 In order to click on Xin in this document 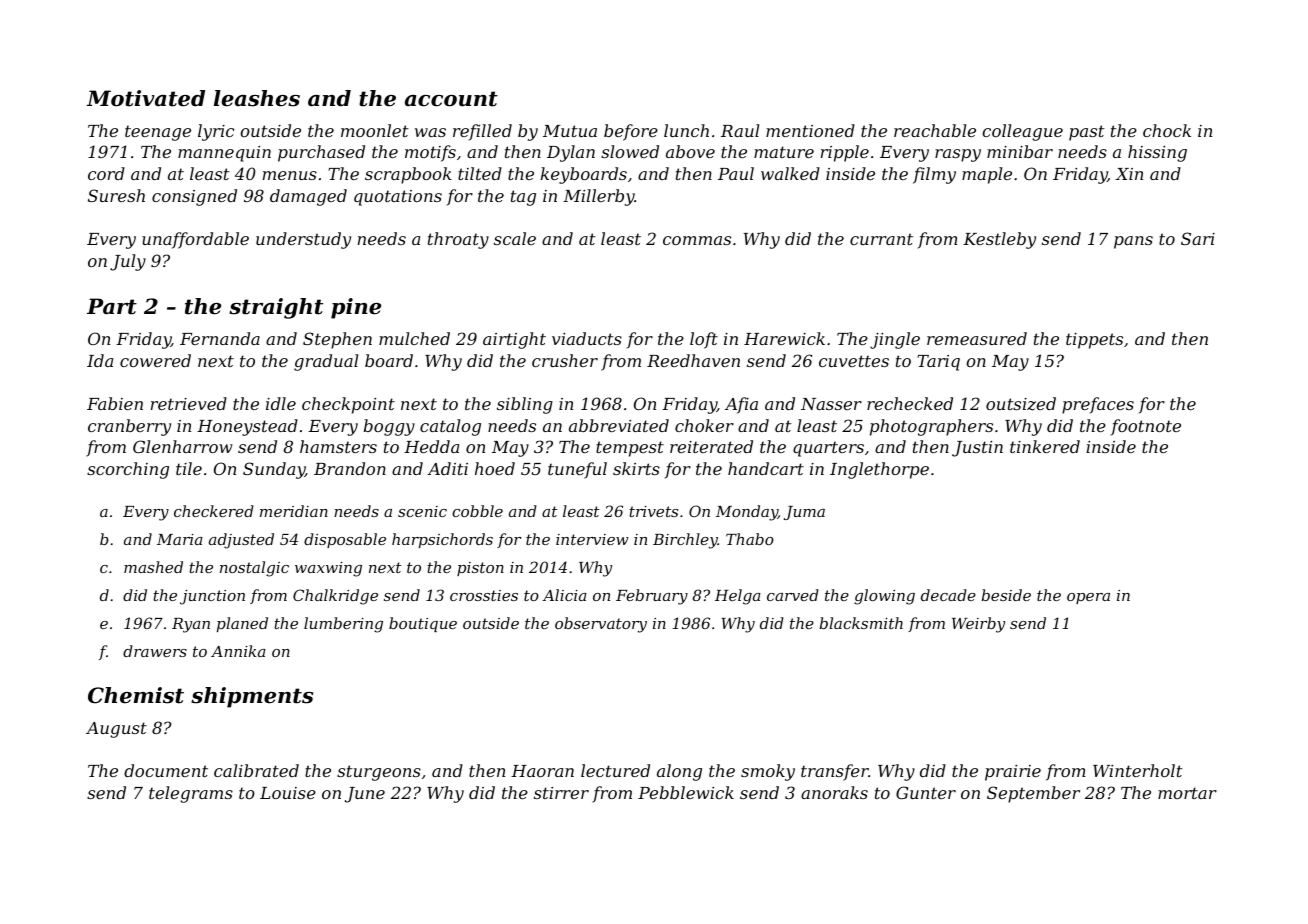, I will do `click(1129, 174)`.
